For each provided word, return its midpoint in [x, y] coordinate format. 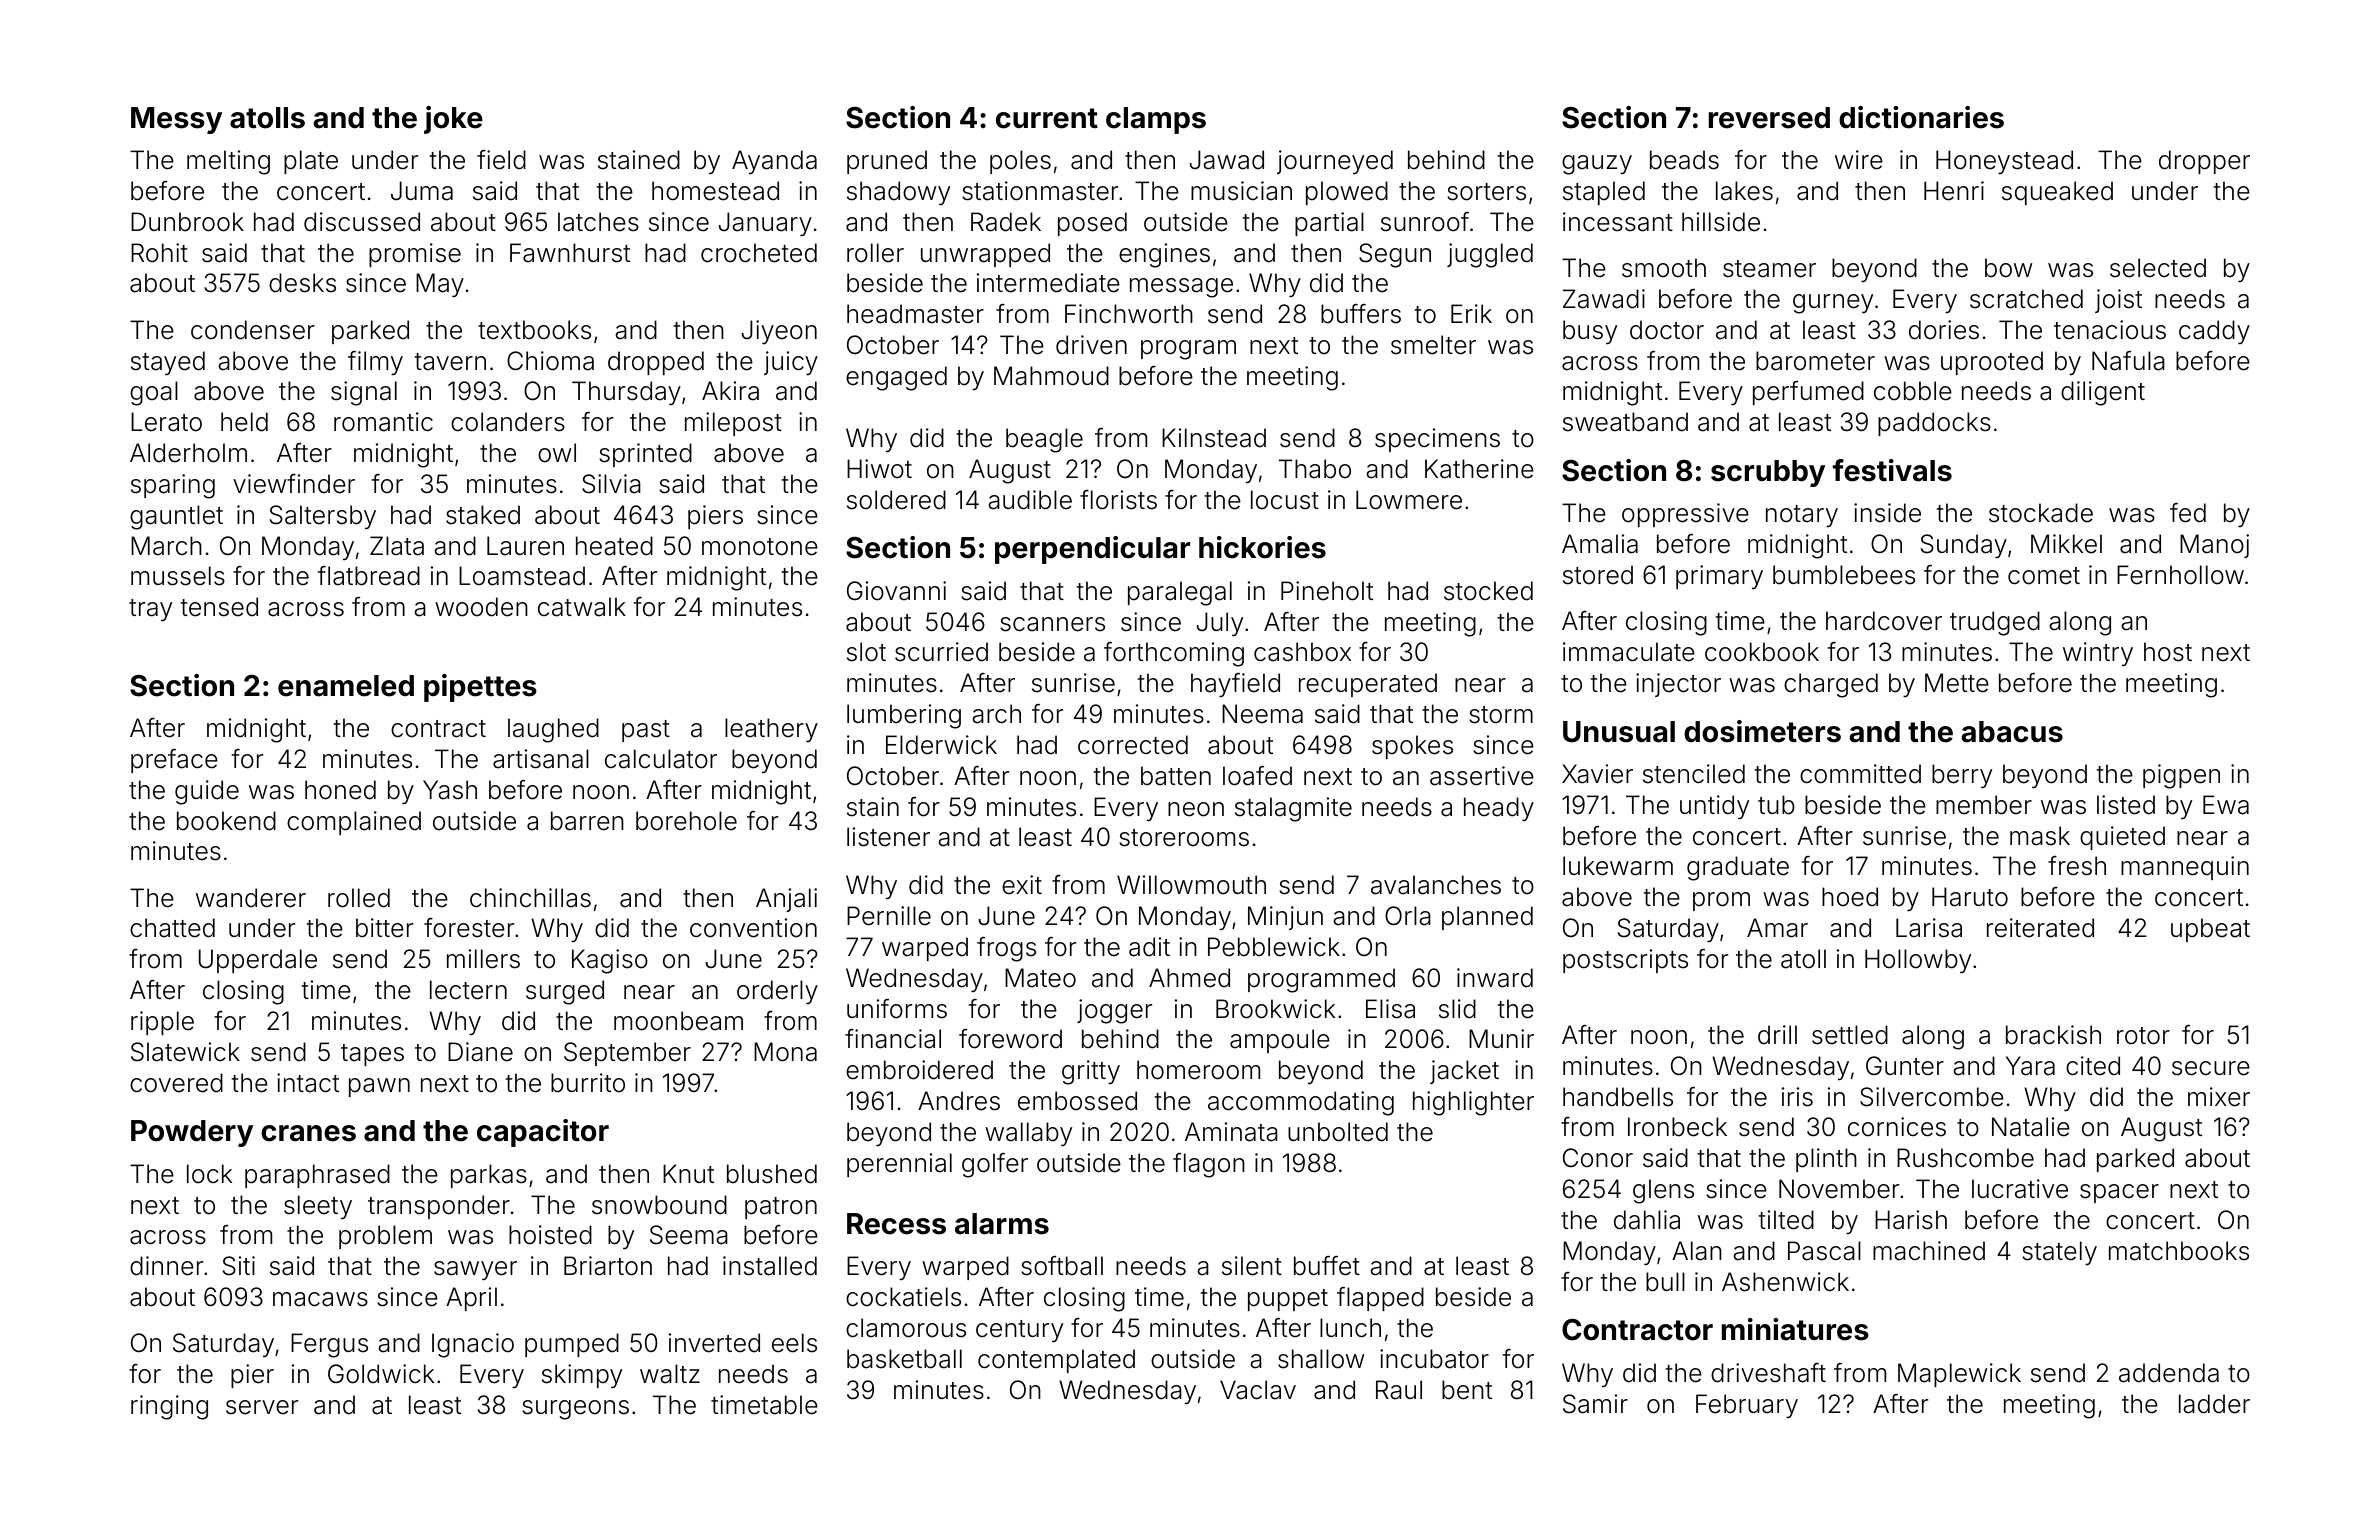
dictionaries [1921, 117]
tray [150, 610]
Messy [176, 120]
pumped [572, 1345]
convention [753, 928]
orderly [777, 992]
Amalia [1600, 544]
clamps [1156, 120]
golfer [995, 1165]
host [2168, 652]
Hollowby [1918, 961]
